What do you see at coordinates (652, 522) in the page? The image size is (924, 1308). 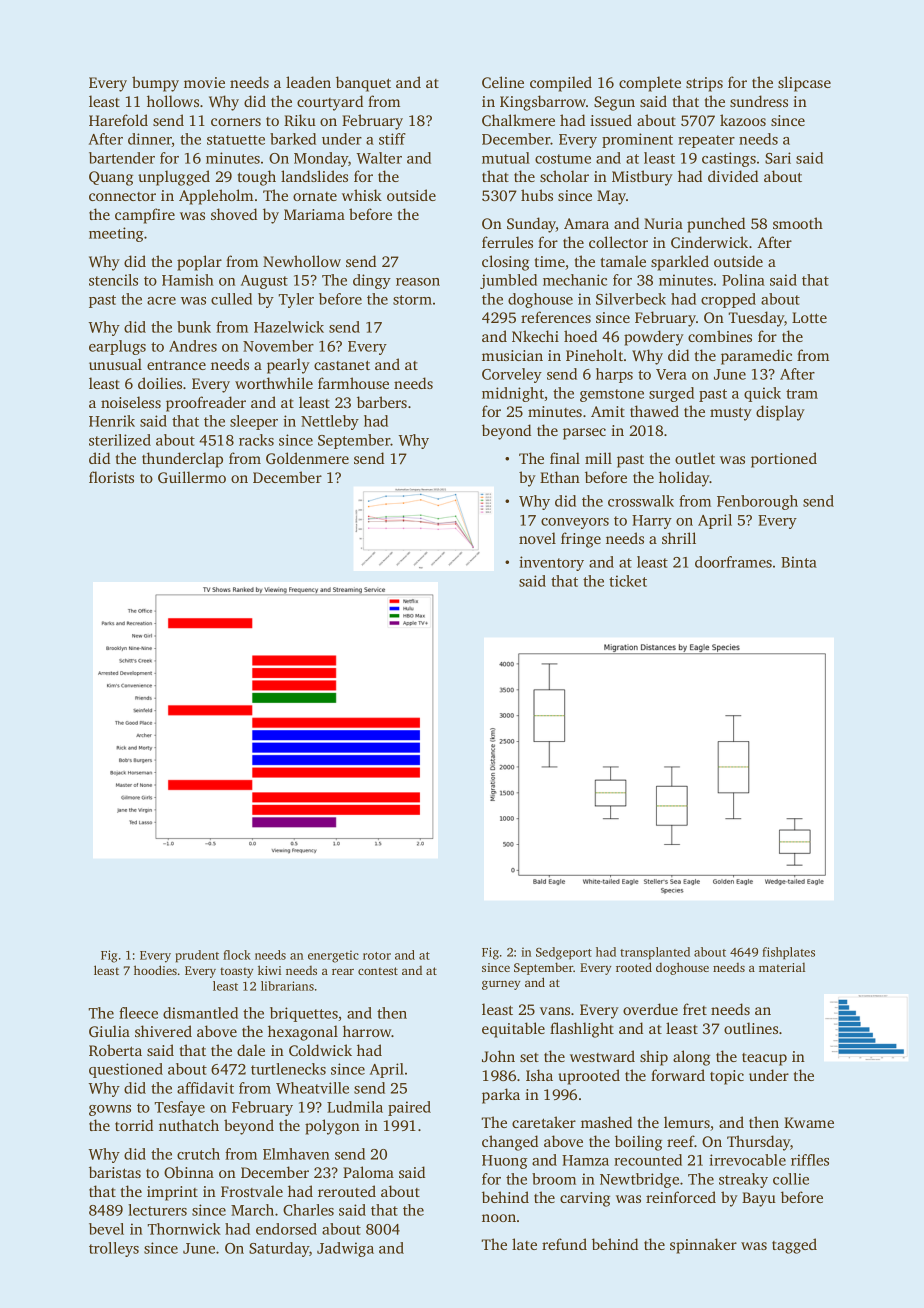 I see `Harry` at bounding box center [652, 522].
